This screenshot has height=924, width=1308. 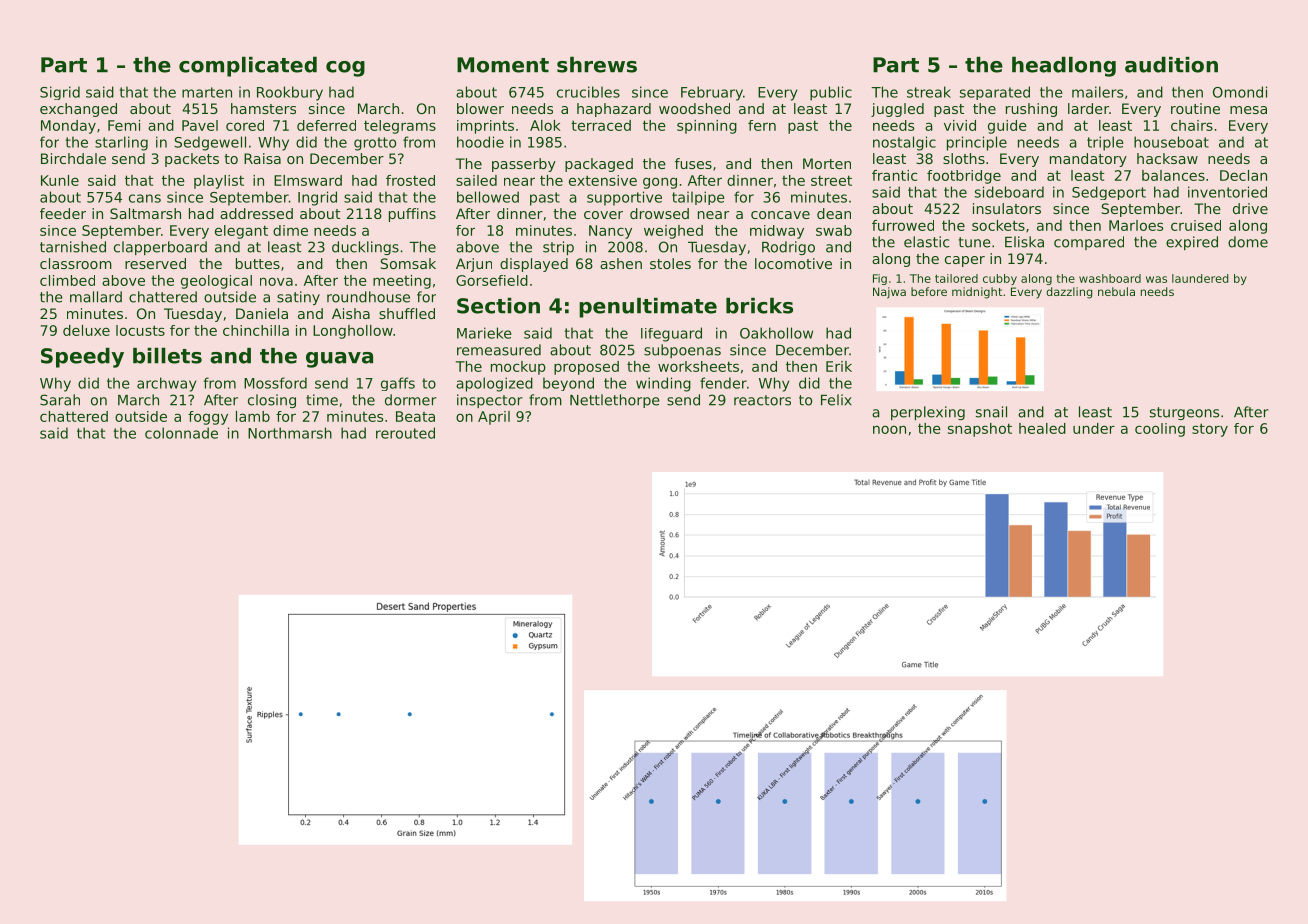 I want to click on complicated, so click(x=248, y=67).
